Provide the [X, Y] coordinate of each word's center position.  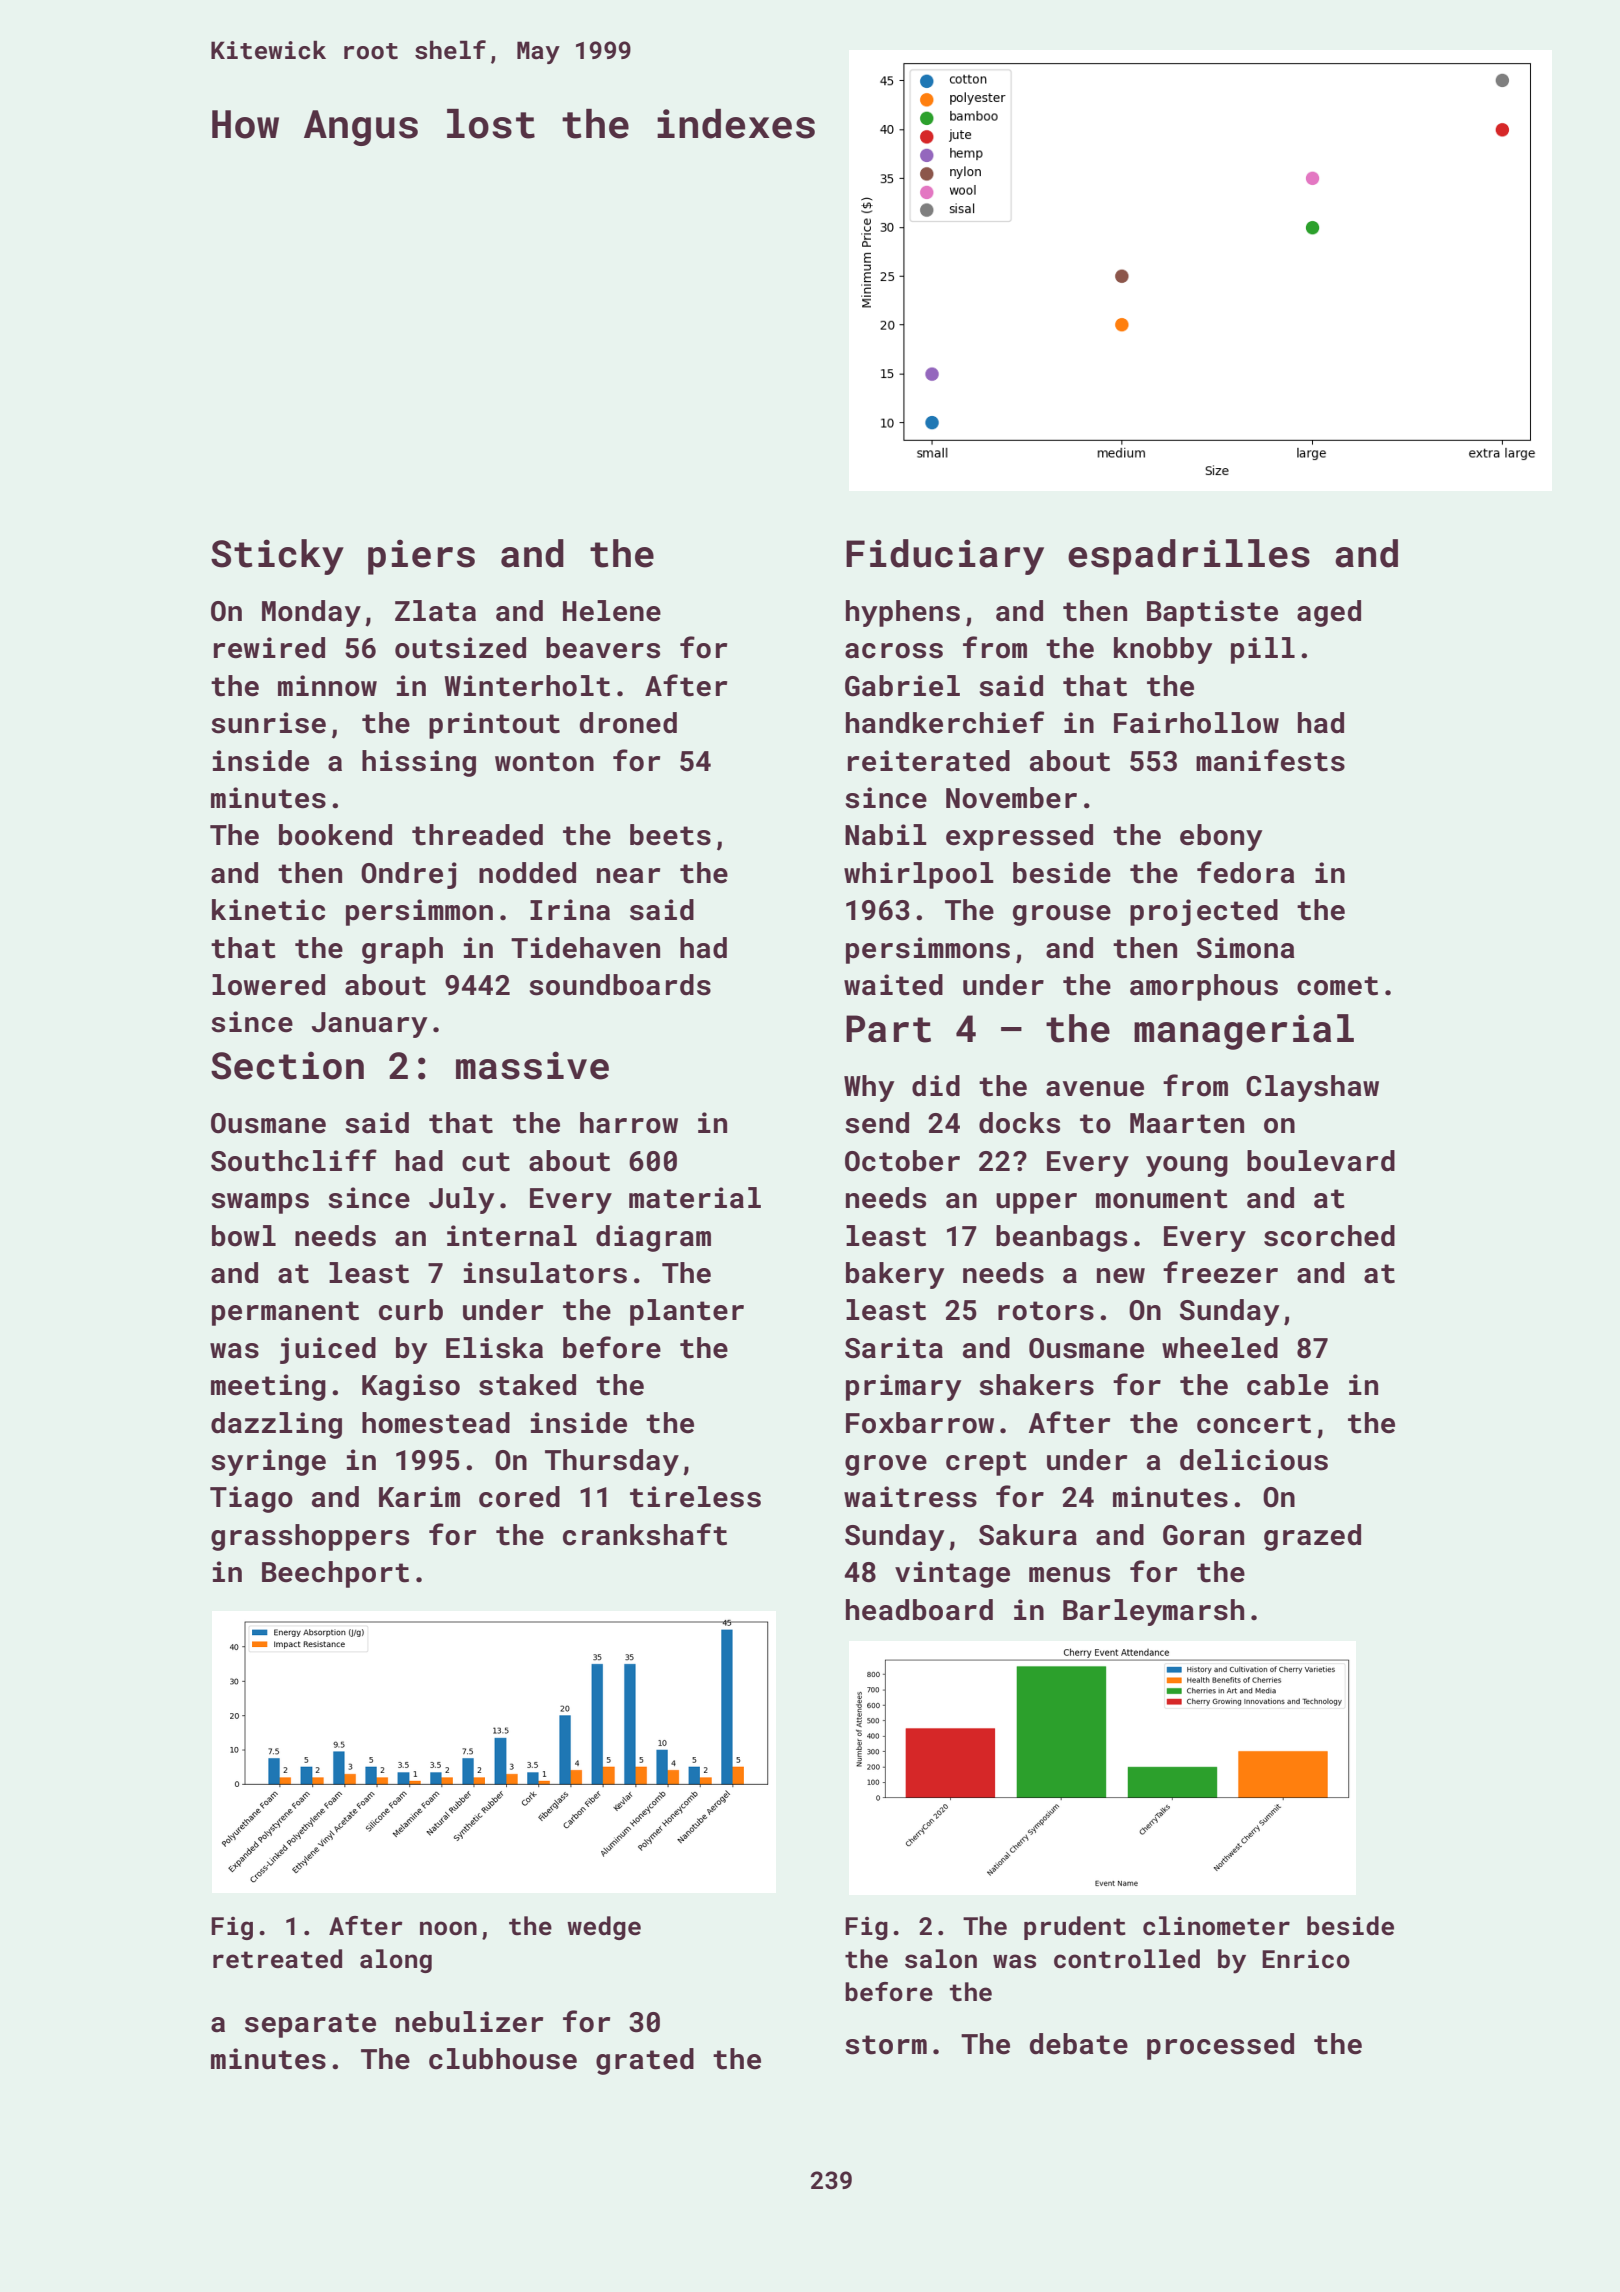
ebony [1221, 837]
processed [1220, 2046]
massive [532, 1065]
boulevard [1321, 1161]
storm [886, 2045]
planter [687, 1312]
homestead [436, 1423]
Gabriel [902, 686]
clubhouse [503, 2059]
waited [893, 985]
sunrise [268, 723]
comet [1337, 986]
